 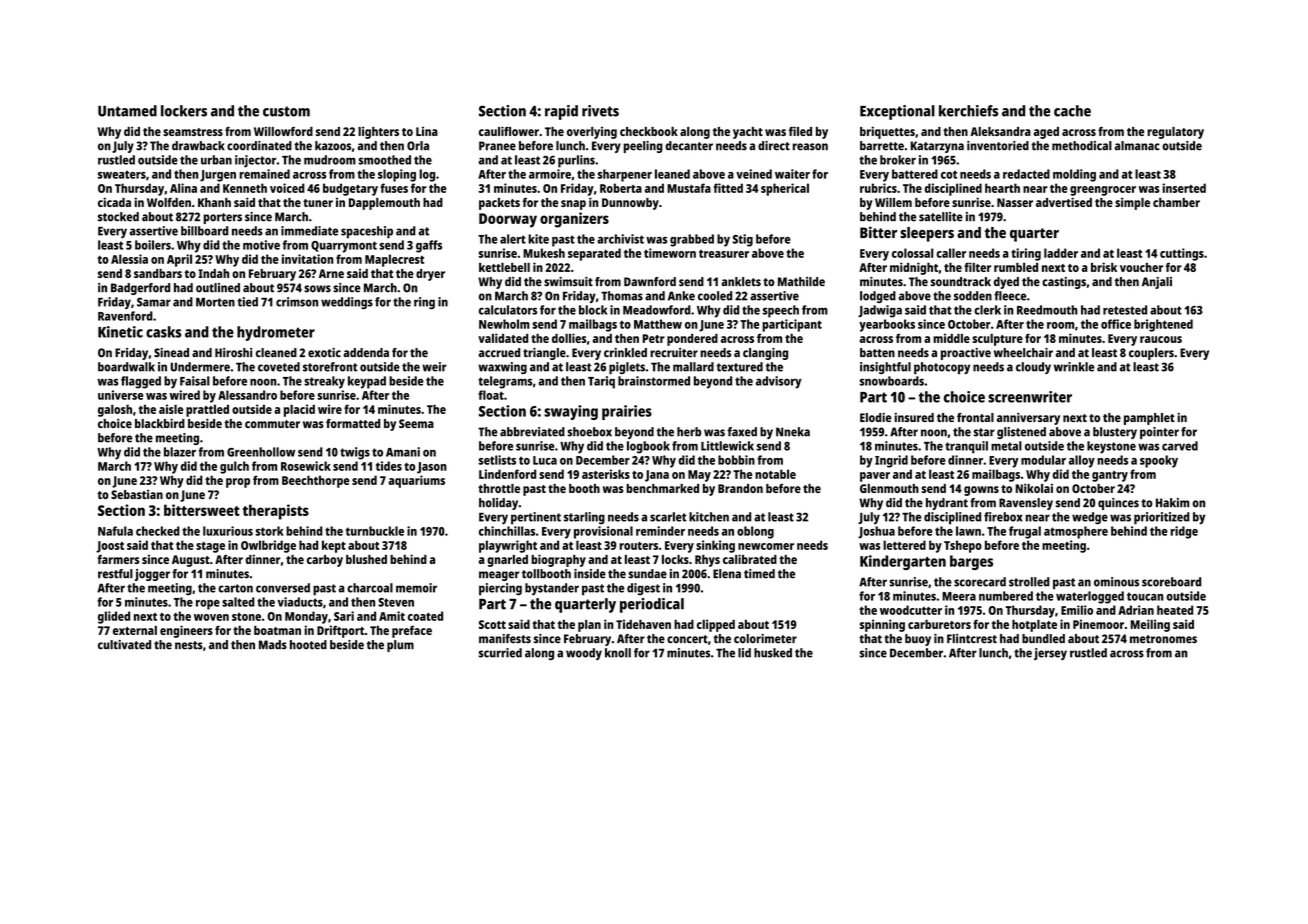 What do you see at coordinates (801, 281) in the image?
I see `Mathilde` at bounding box center [801, 281].
